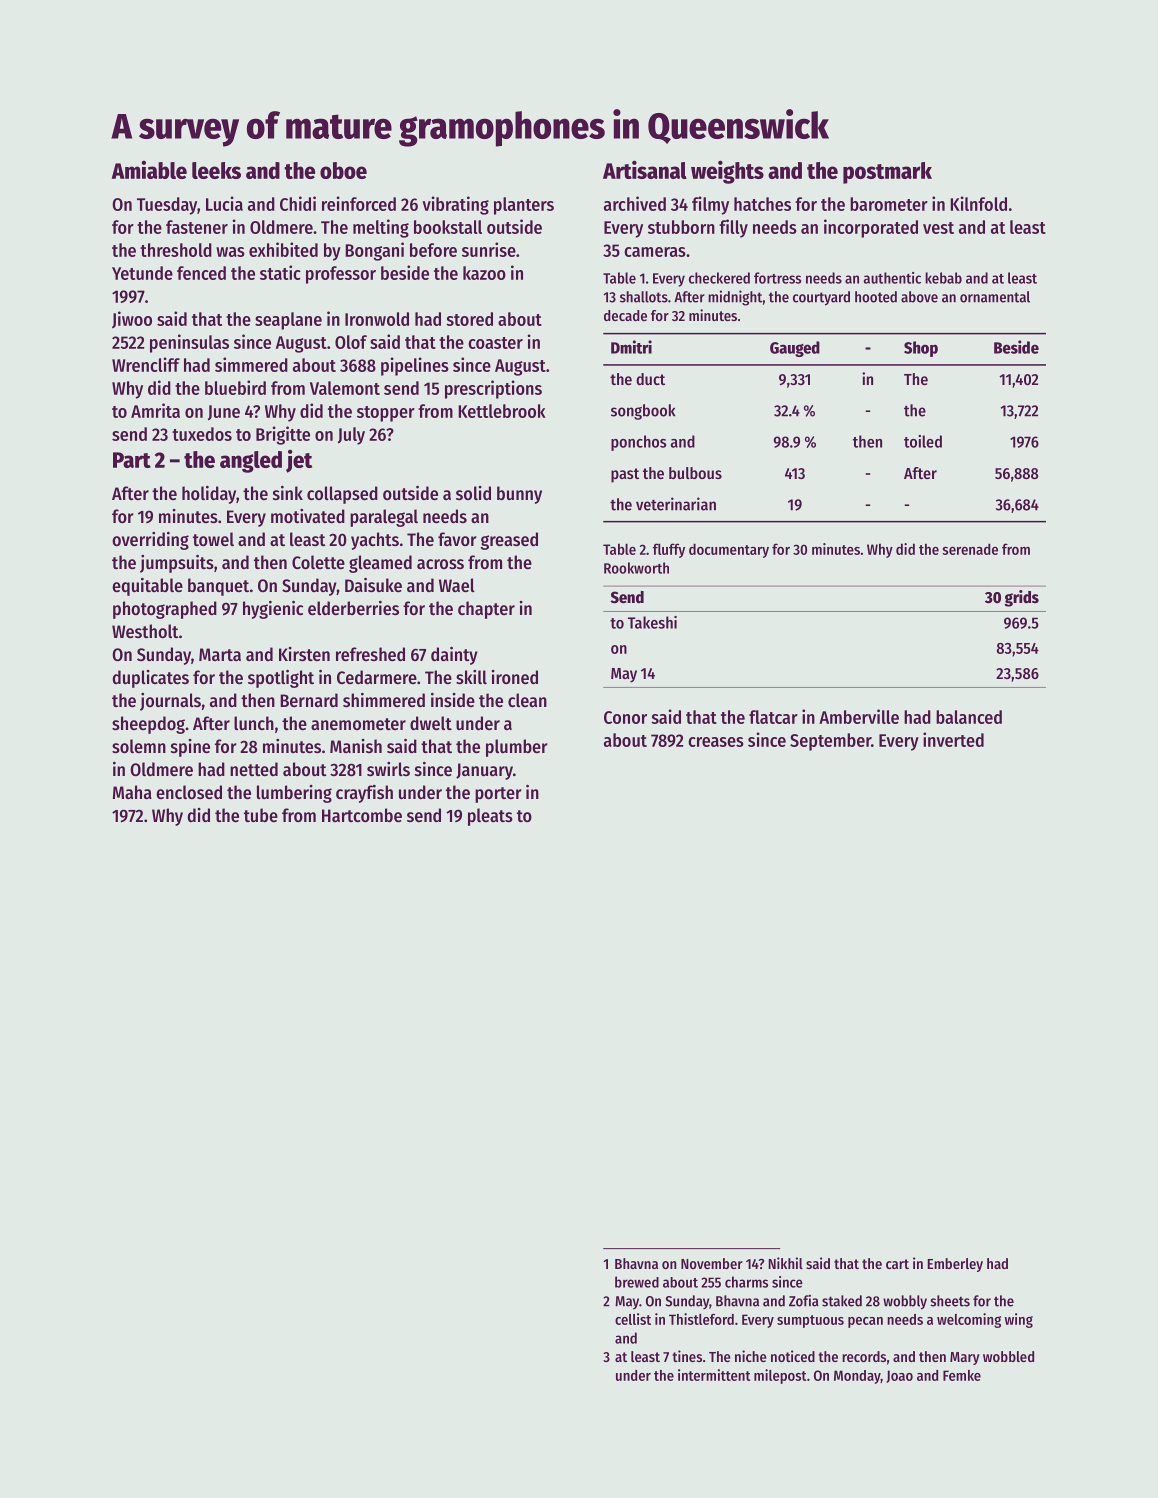  Describe the element at coordinates (970, 549) in the image. I see `serenade` at that location.
